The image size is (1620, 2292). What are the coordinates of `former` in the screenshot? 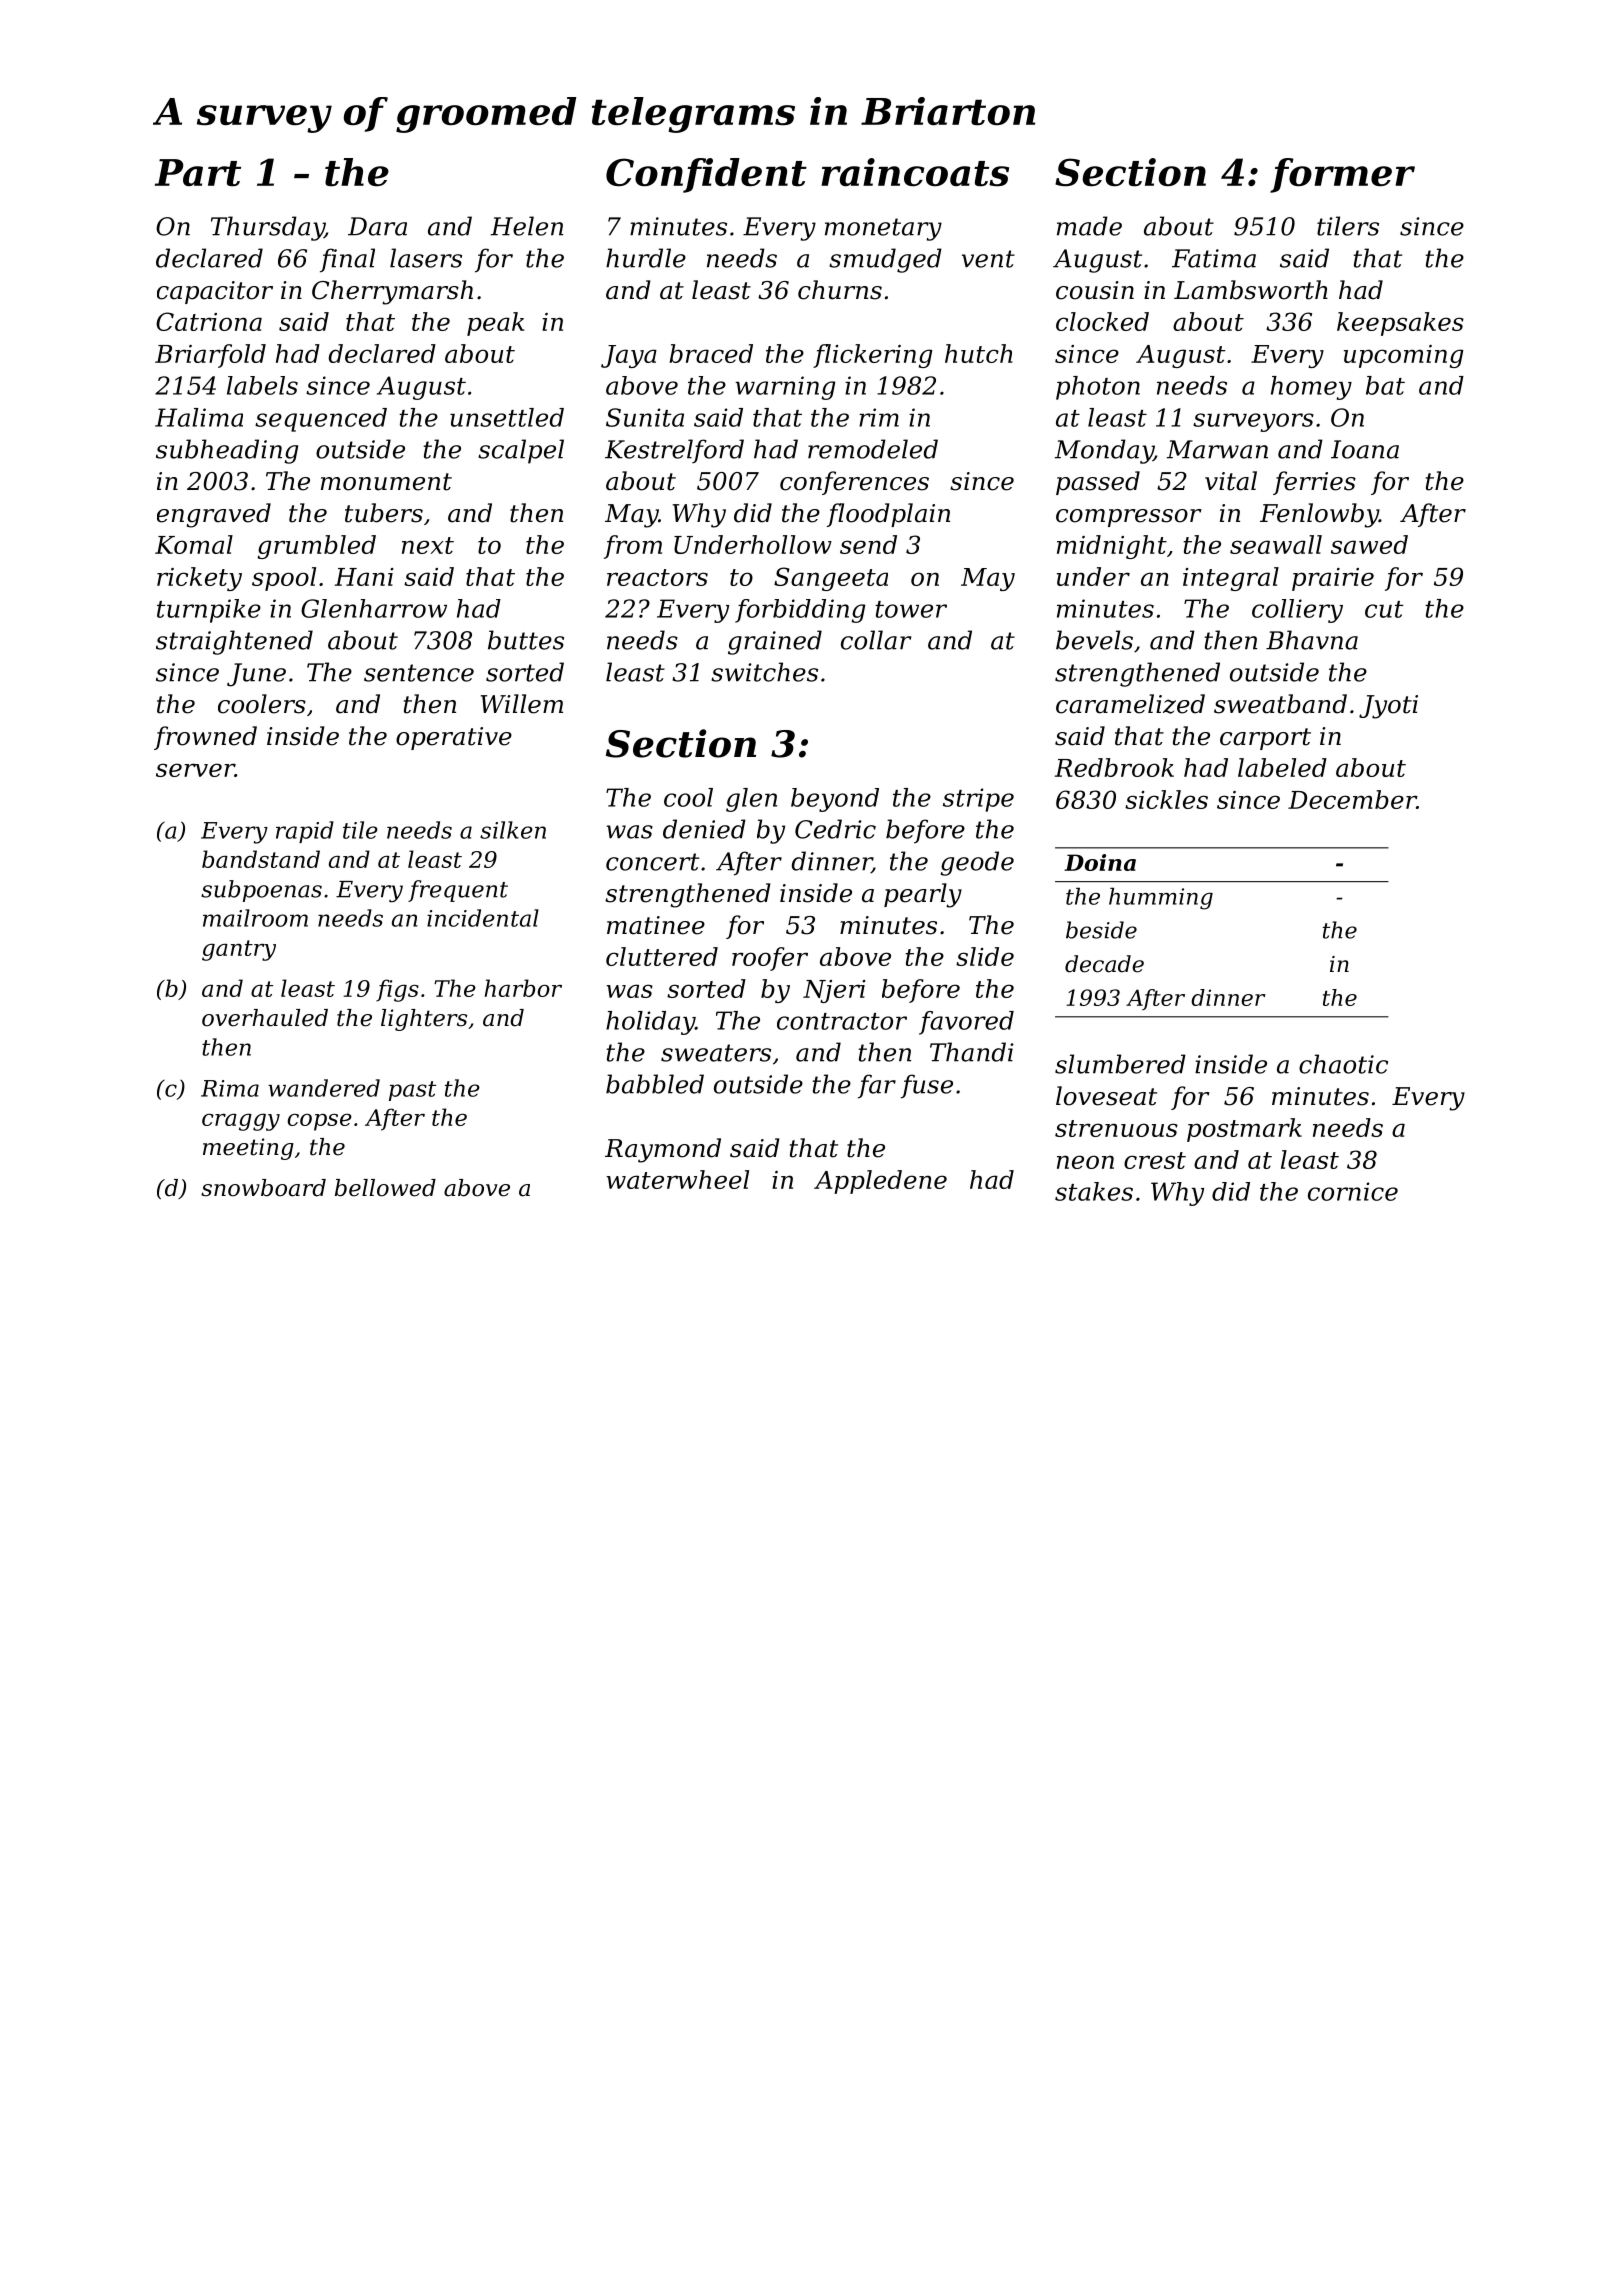 It's located at (1342, 175).
